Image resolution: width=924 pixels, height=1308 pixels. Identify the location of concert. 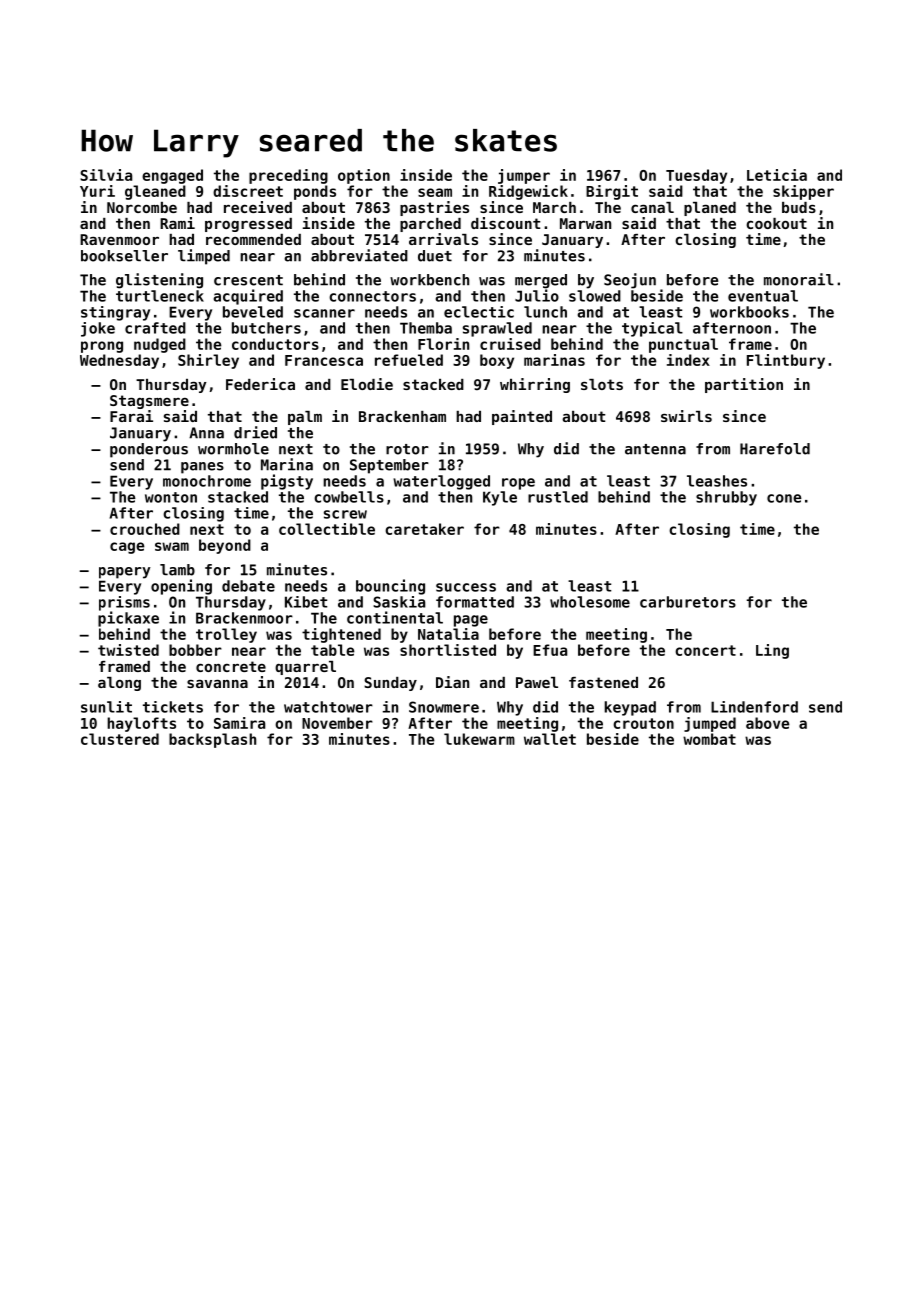
(705, 650).
